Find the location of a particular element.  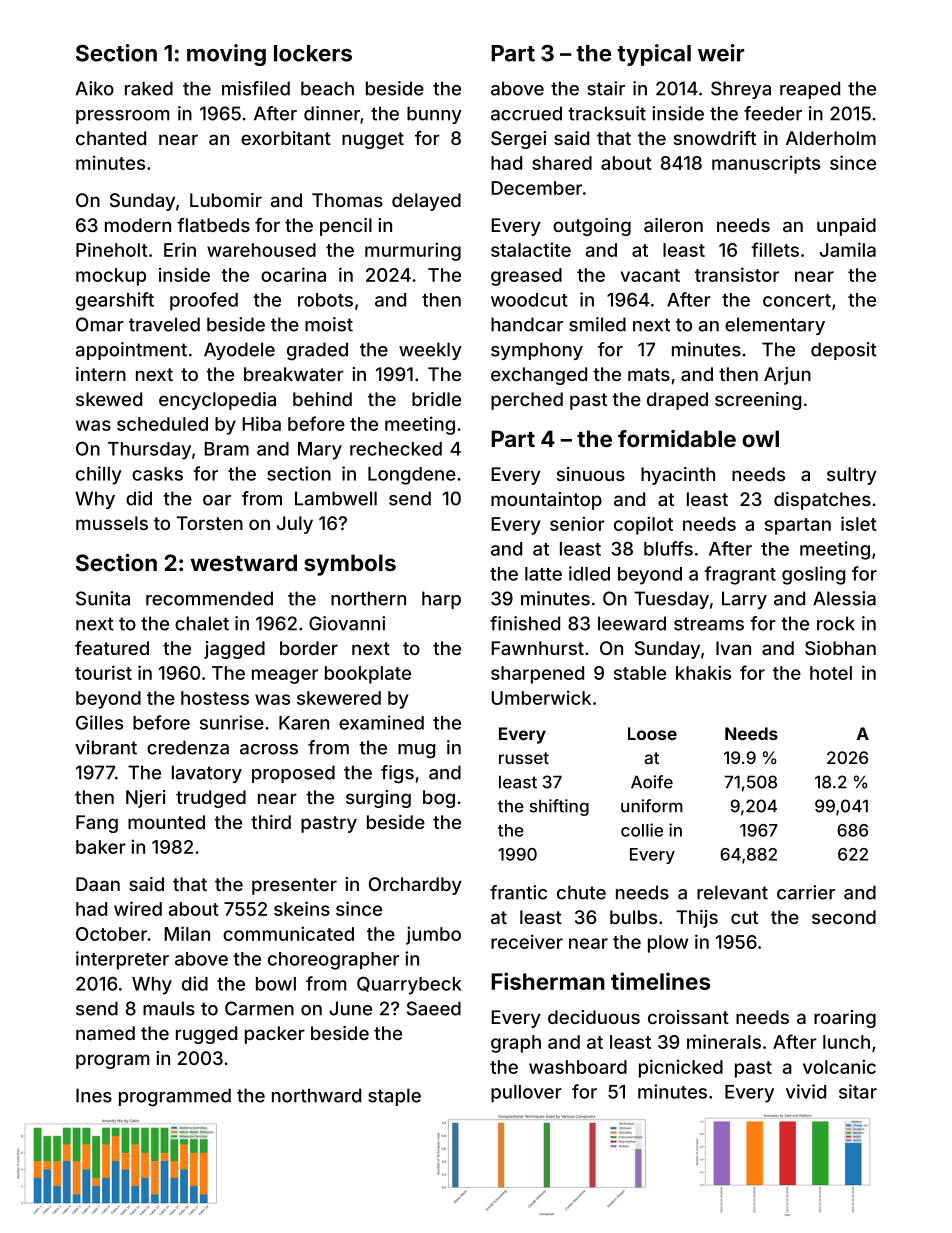

staple is located at coordinates (394, 1097).
